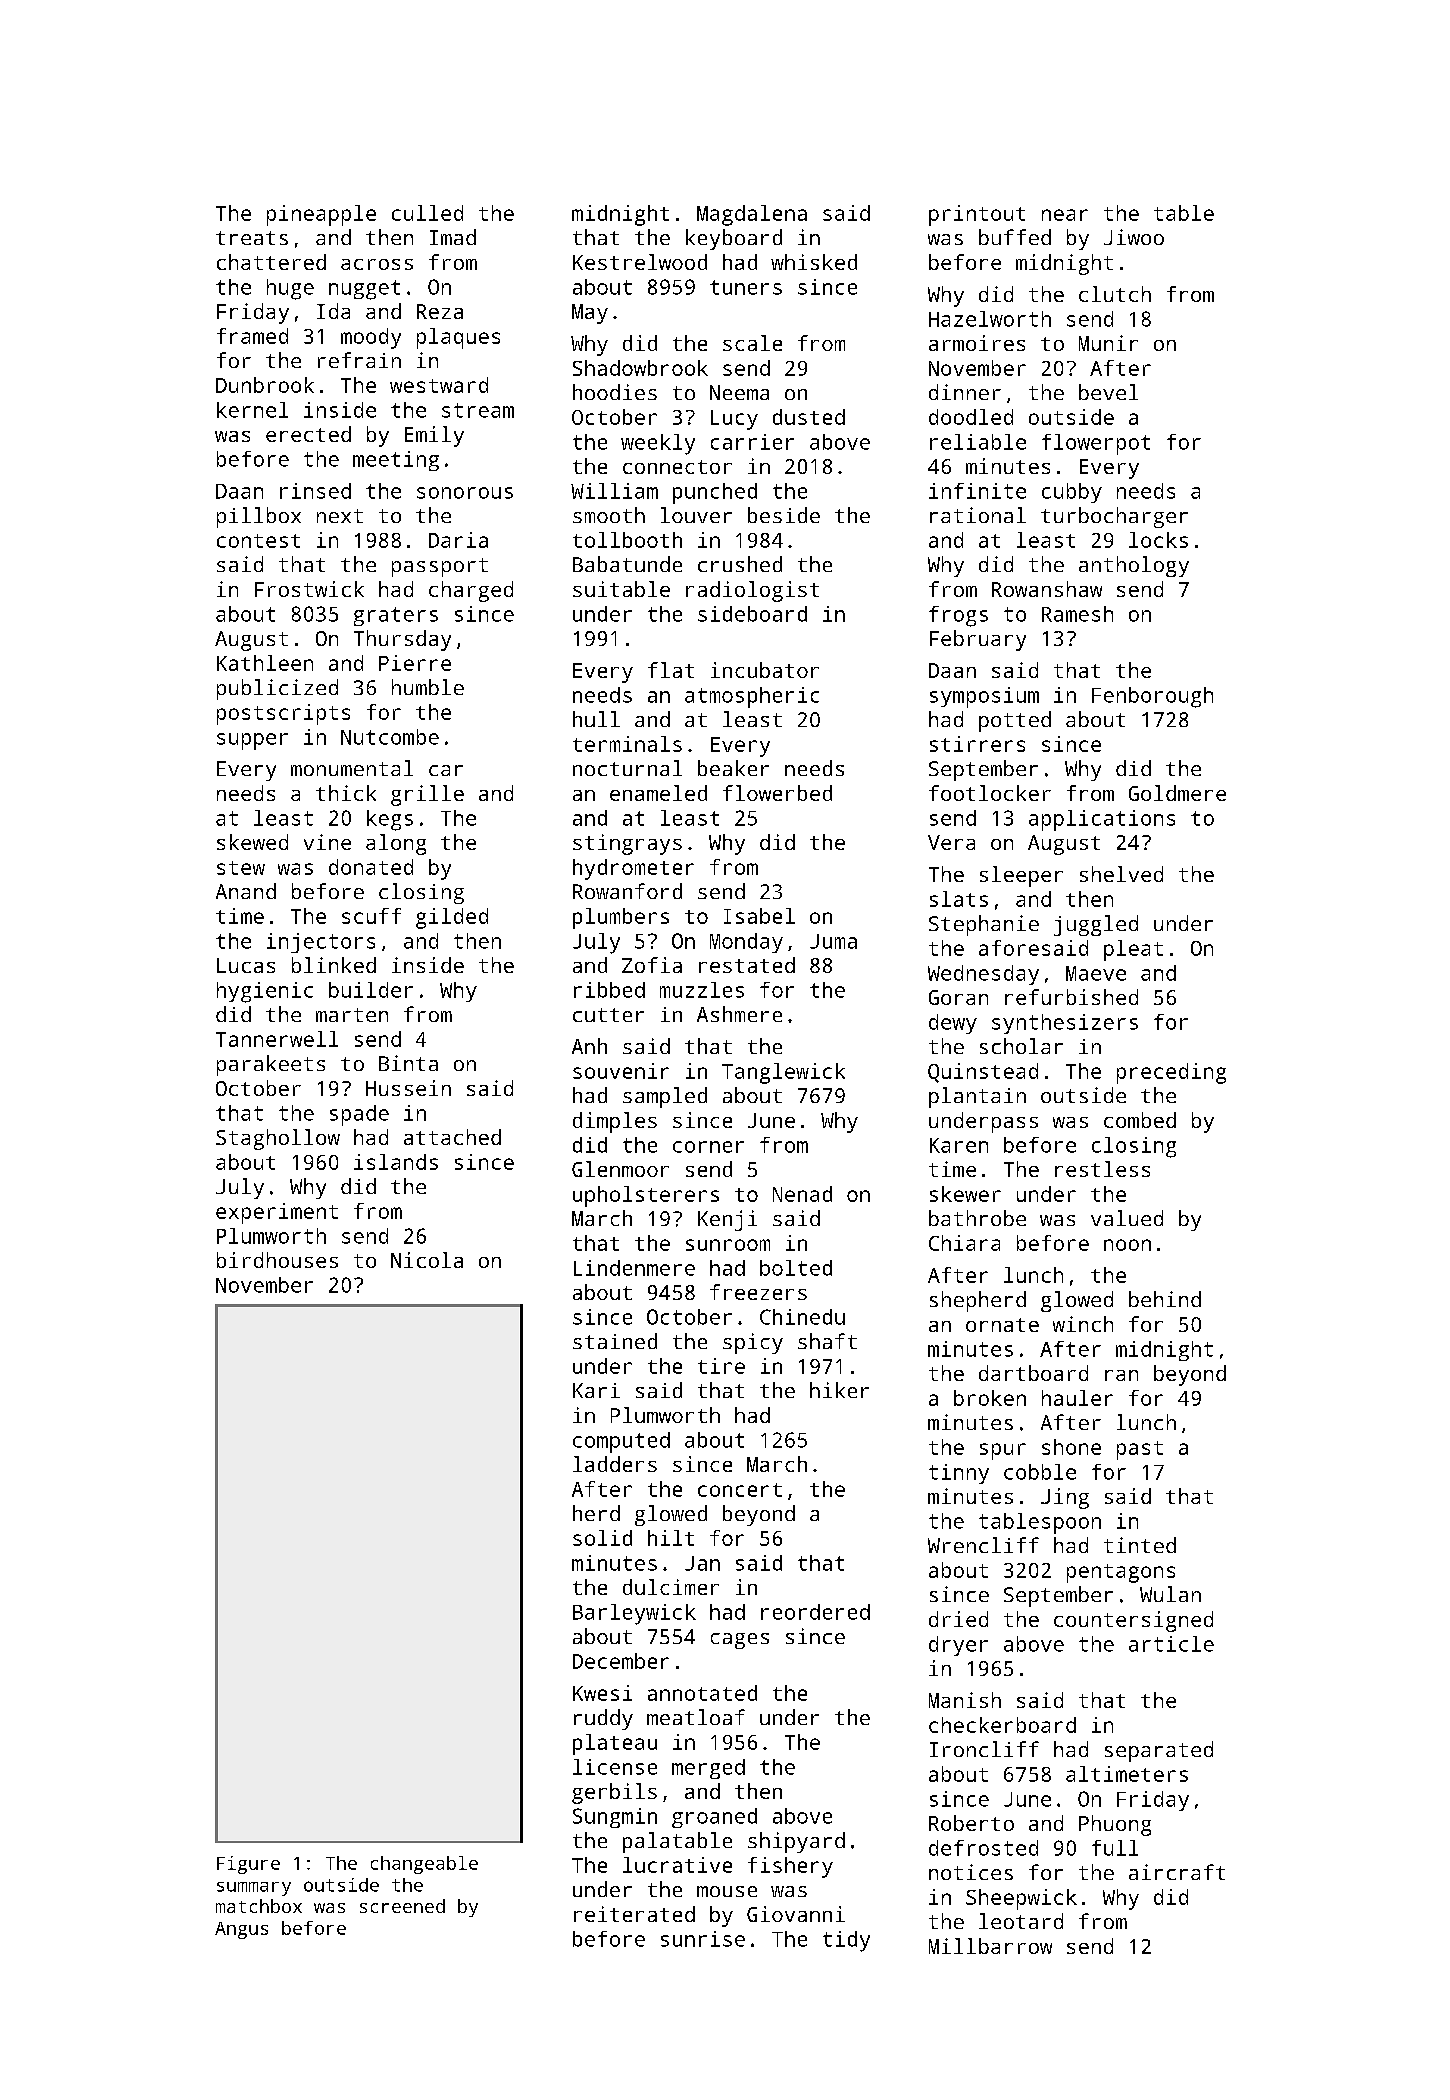 The height and width of the screenshot is (2100, 1450). Describe the element at coordinates (277, 1260) in the screenshot. I see `birdhouses` at that location.
